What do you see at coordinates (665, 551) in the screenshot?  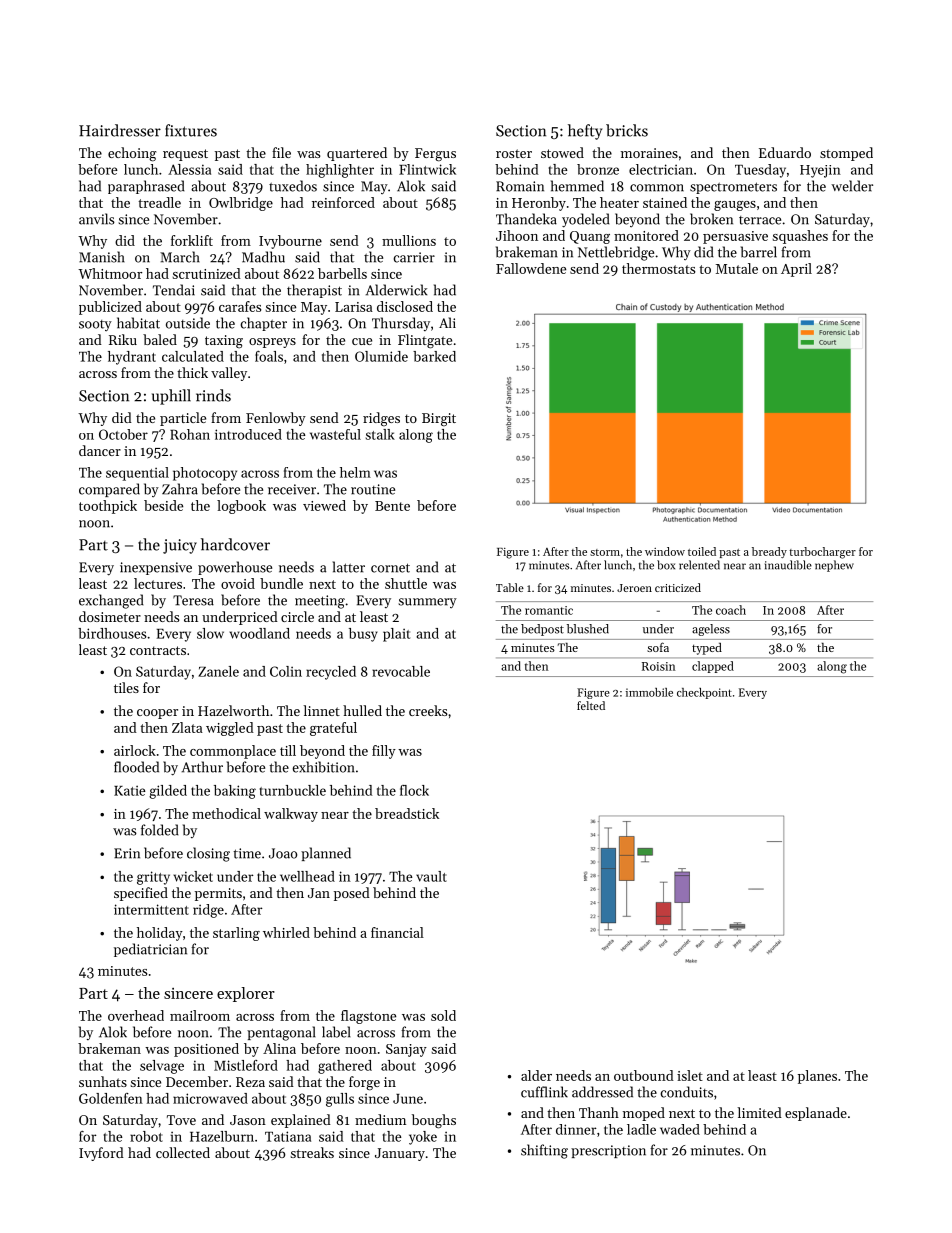 I see `window` at bounding box center [665, 551].
